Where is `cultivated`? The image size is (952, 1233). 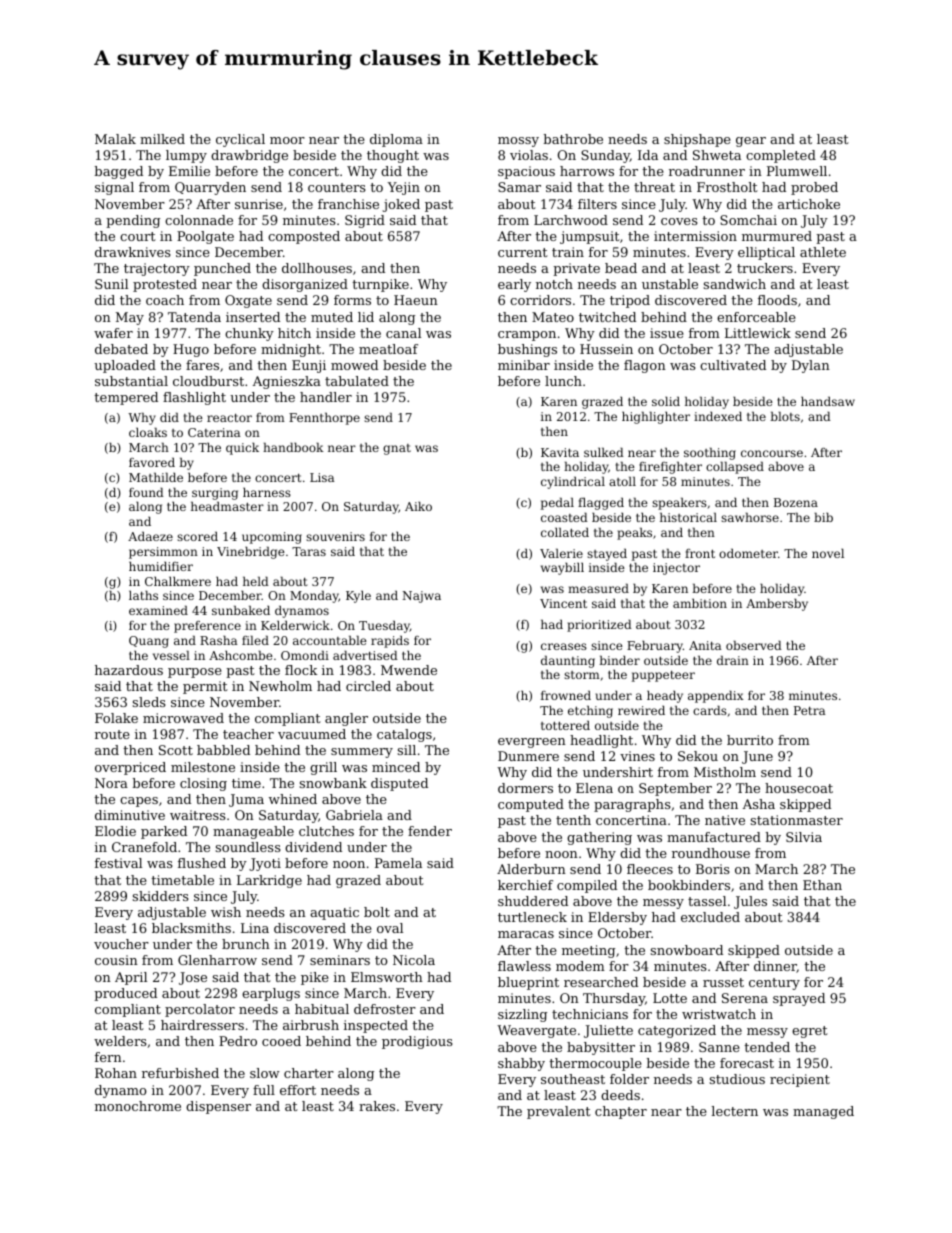 cultivated is located at coordinates (733, 365).
